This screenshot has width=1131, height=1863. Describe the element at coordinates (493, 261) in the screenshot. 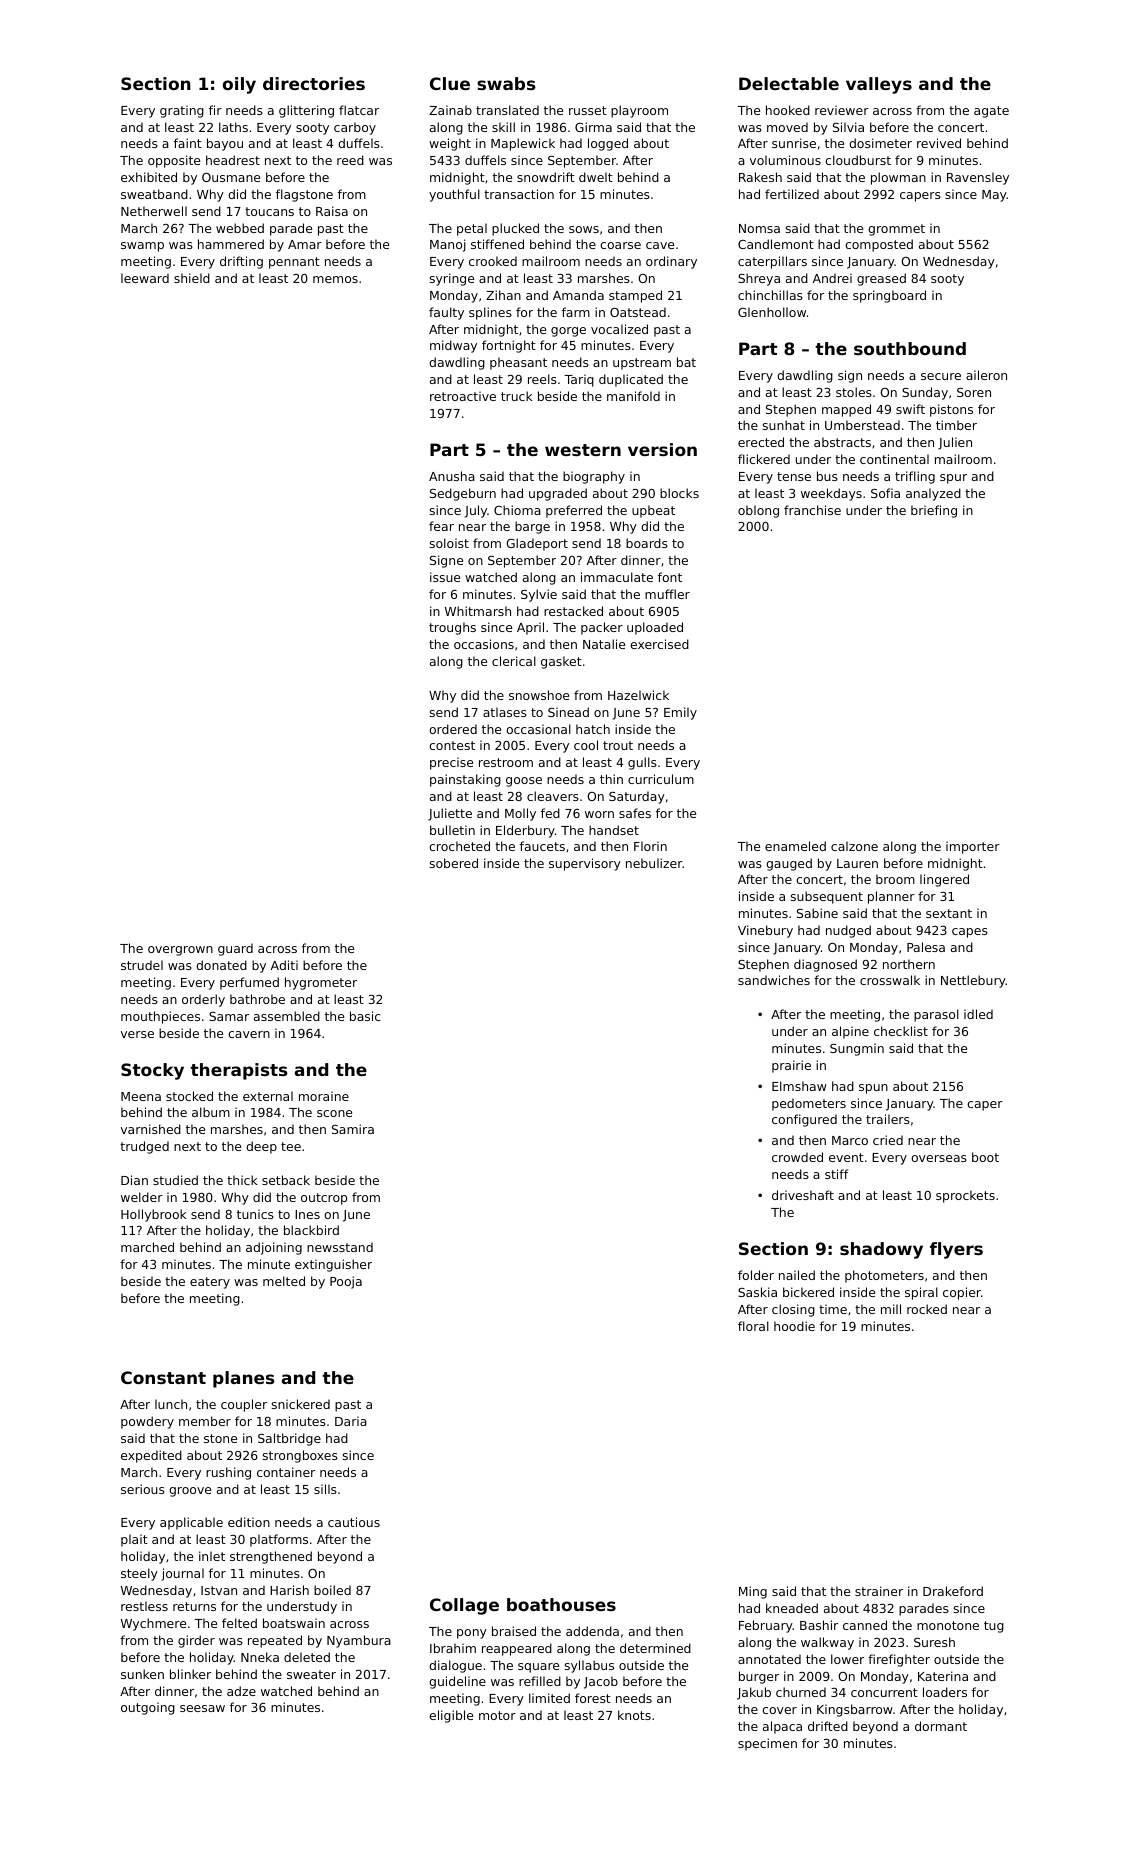

I see `crooked` at that location.
